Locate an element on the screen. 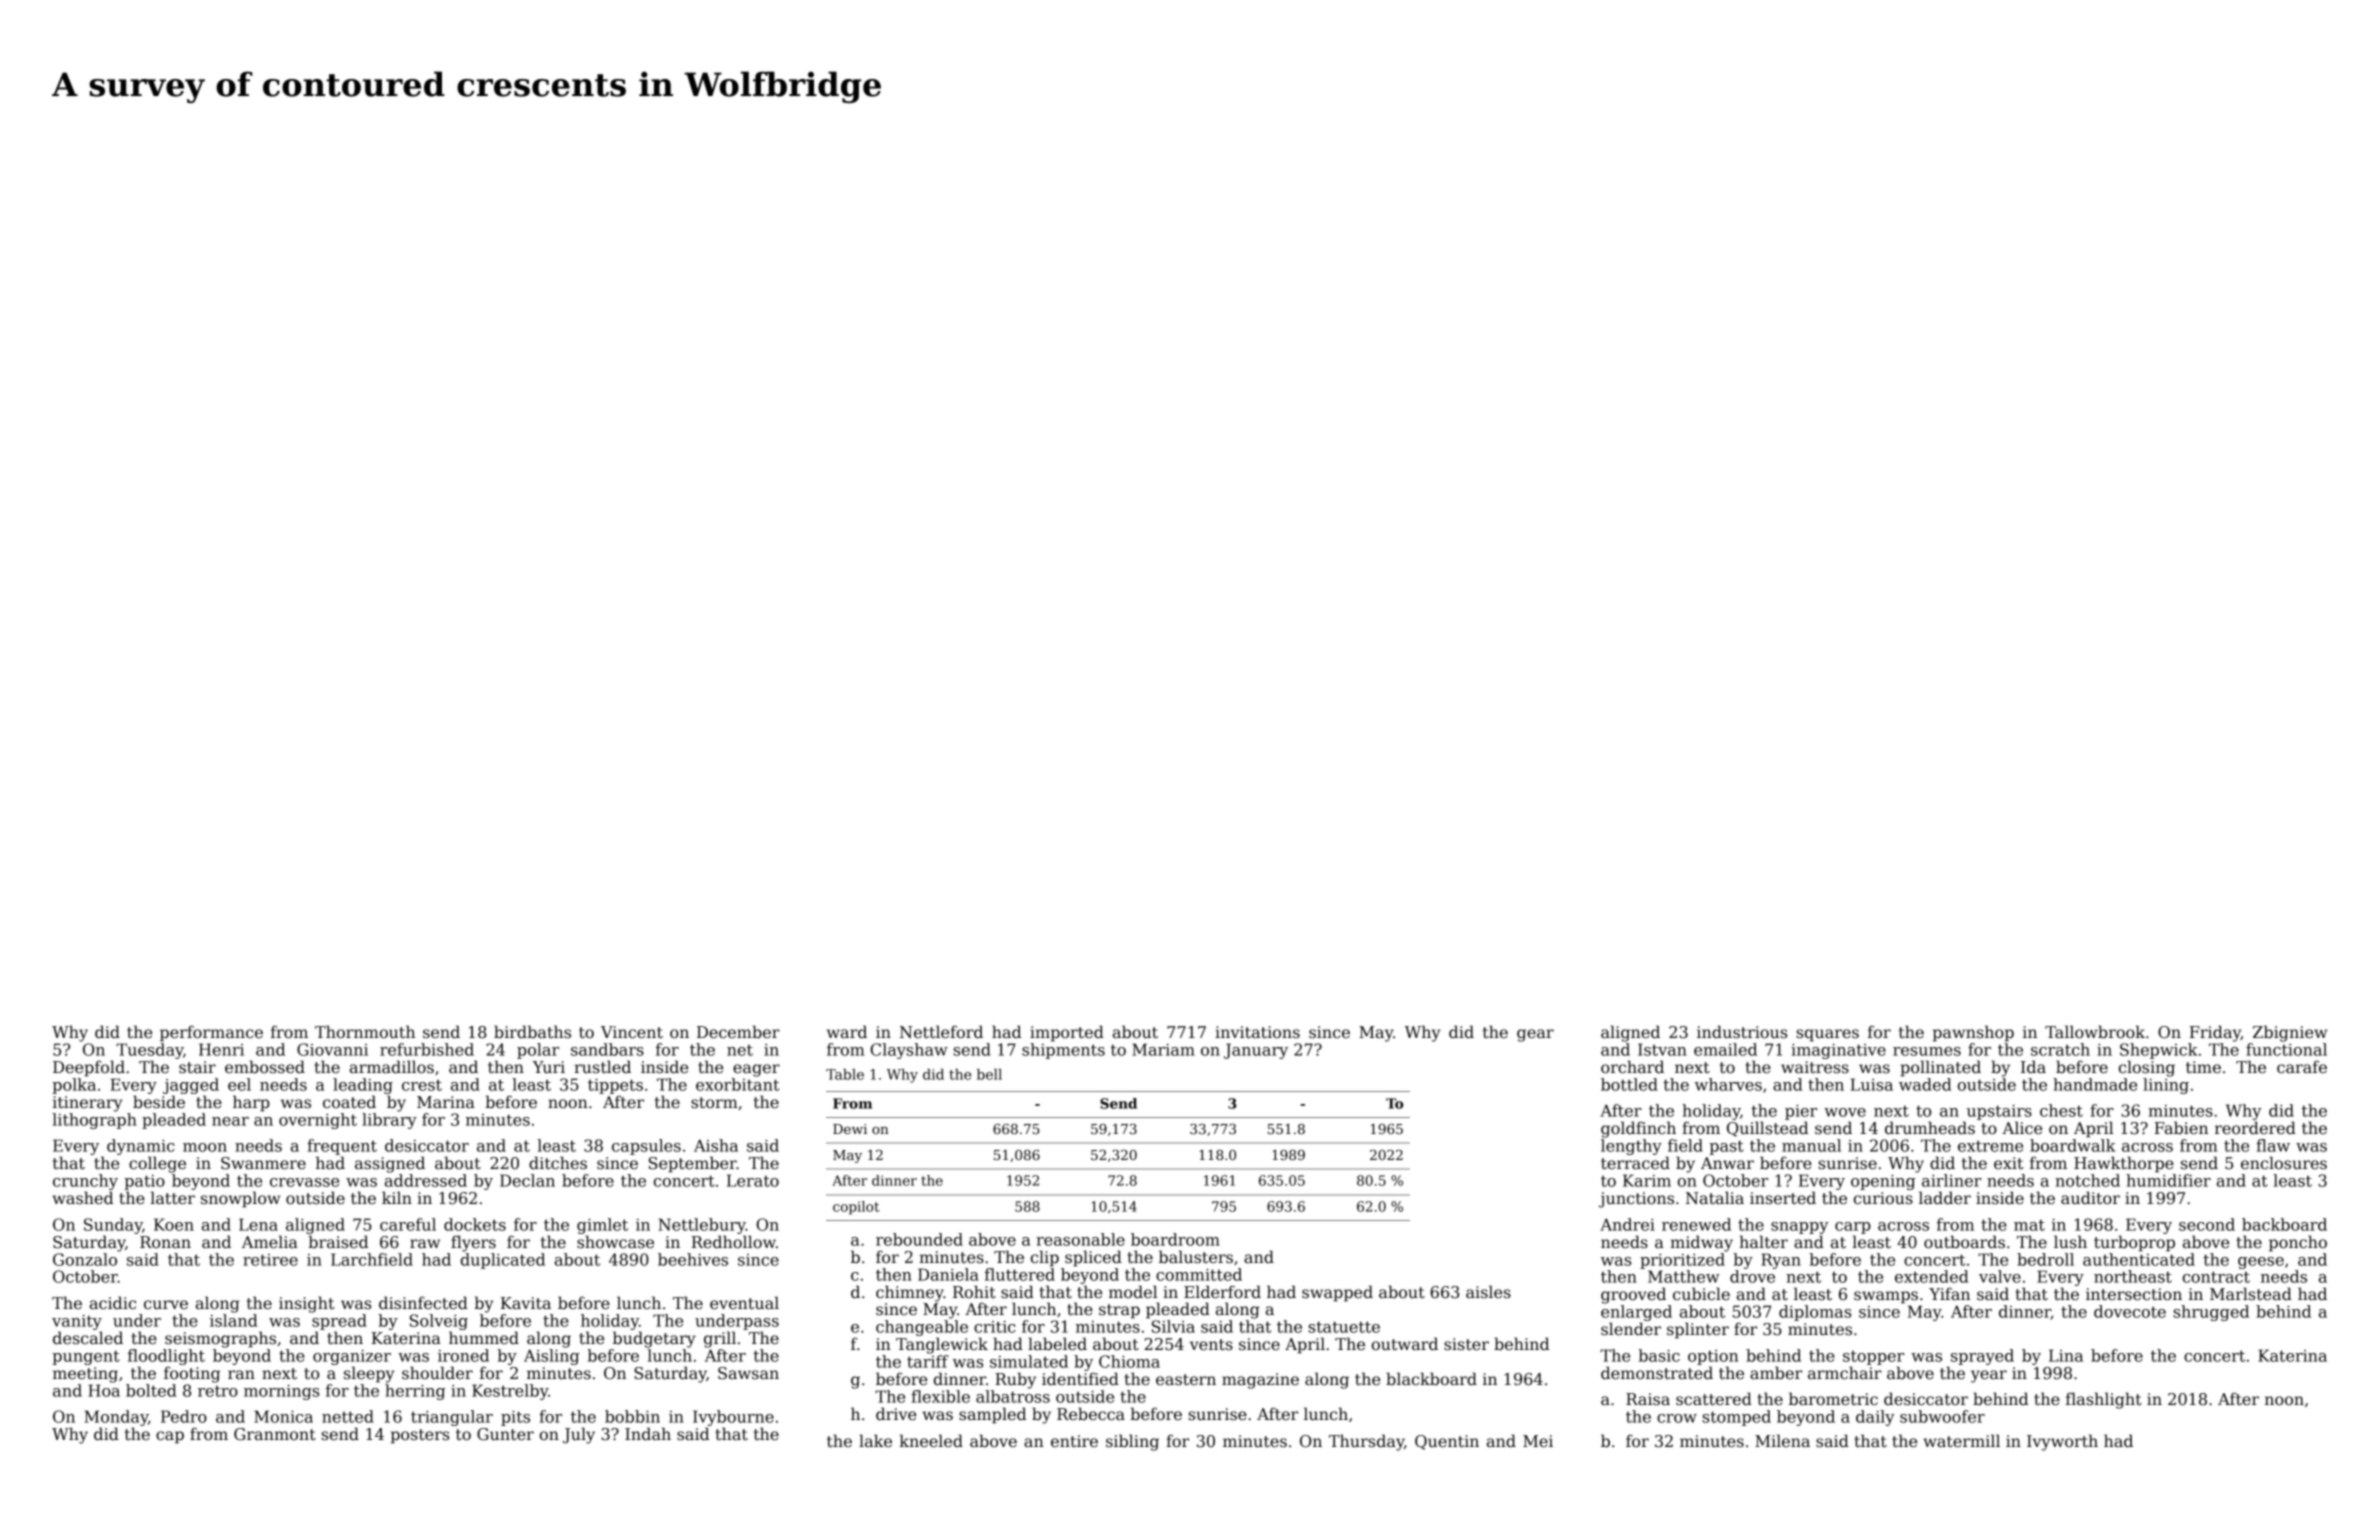 This screenshot has width=2380, height=1540. goldfinch is located at coordinates (1638, 1129).
